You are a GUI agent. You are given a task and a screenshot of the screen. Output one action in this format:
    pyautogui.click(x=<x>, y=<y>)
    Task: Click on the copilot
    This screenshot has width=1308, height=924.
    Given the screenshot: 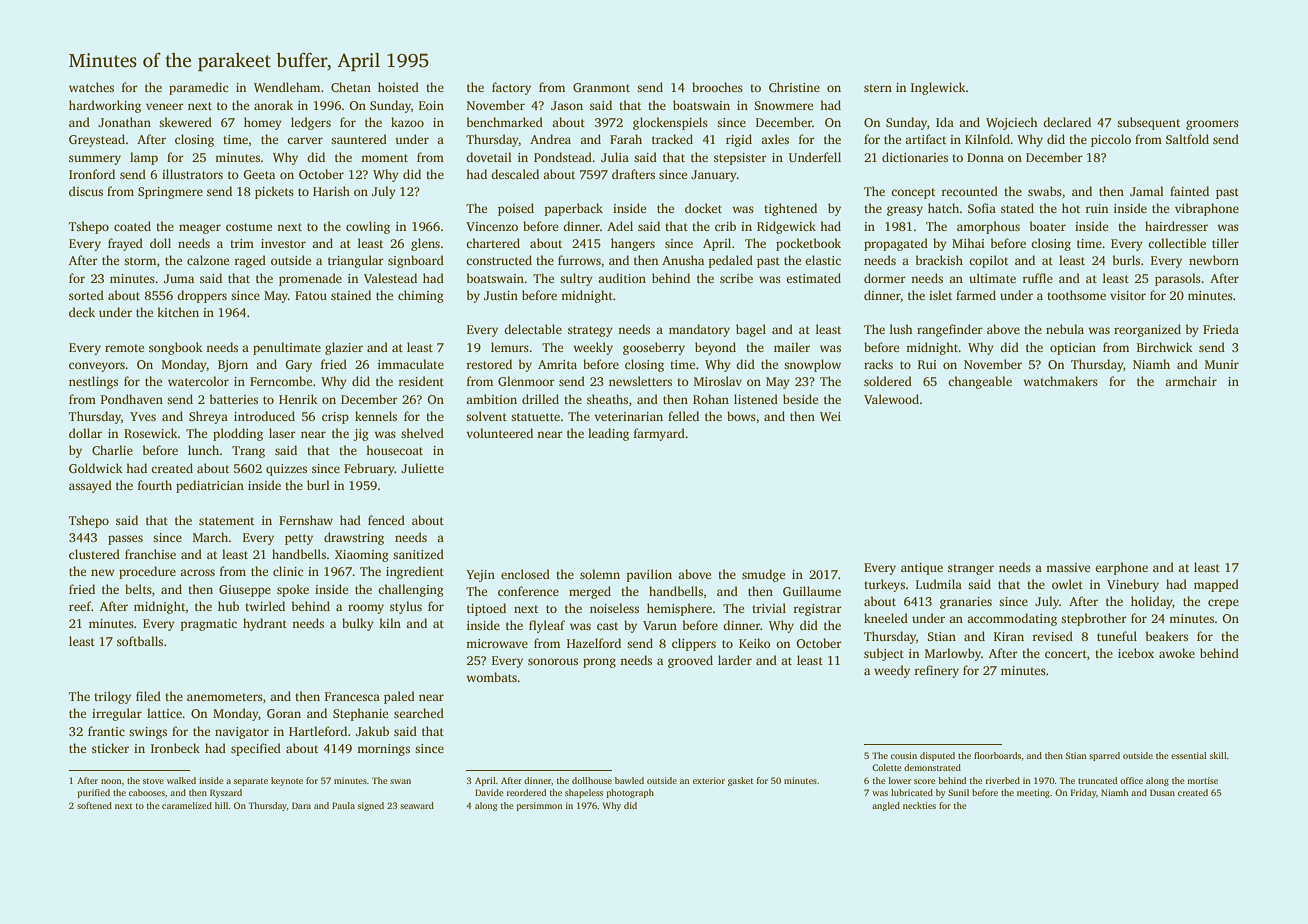 What is the action you would take?
    pyautogui.click(x=988, y=261)
